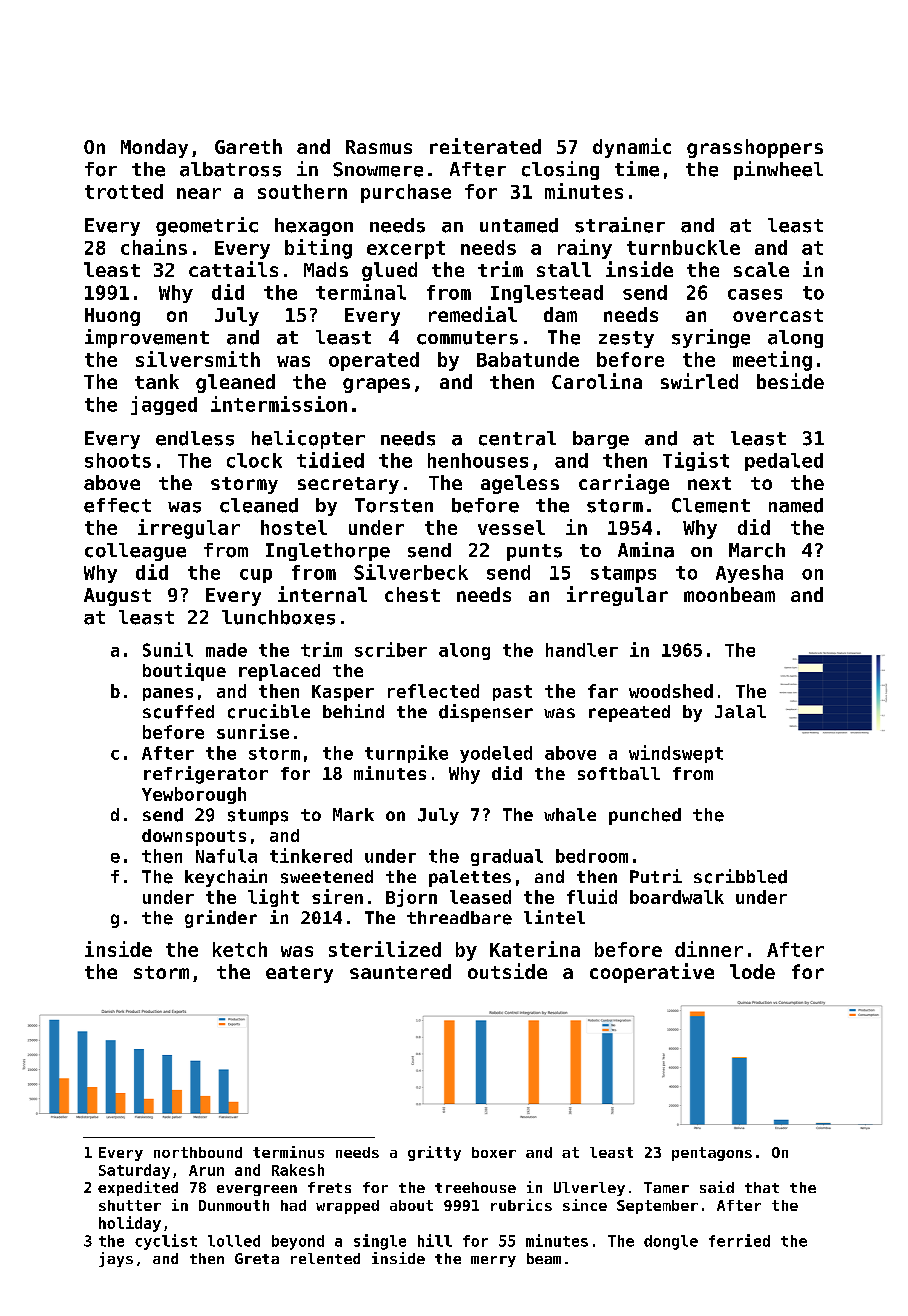 The image size is (908, 1316). What do you see at coordinates (485, 146) in the document?
I see `reiterated` at bounding box center [485, 146].
